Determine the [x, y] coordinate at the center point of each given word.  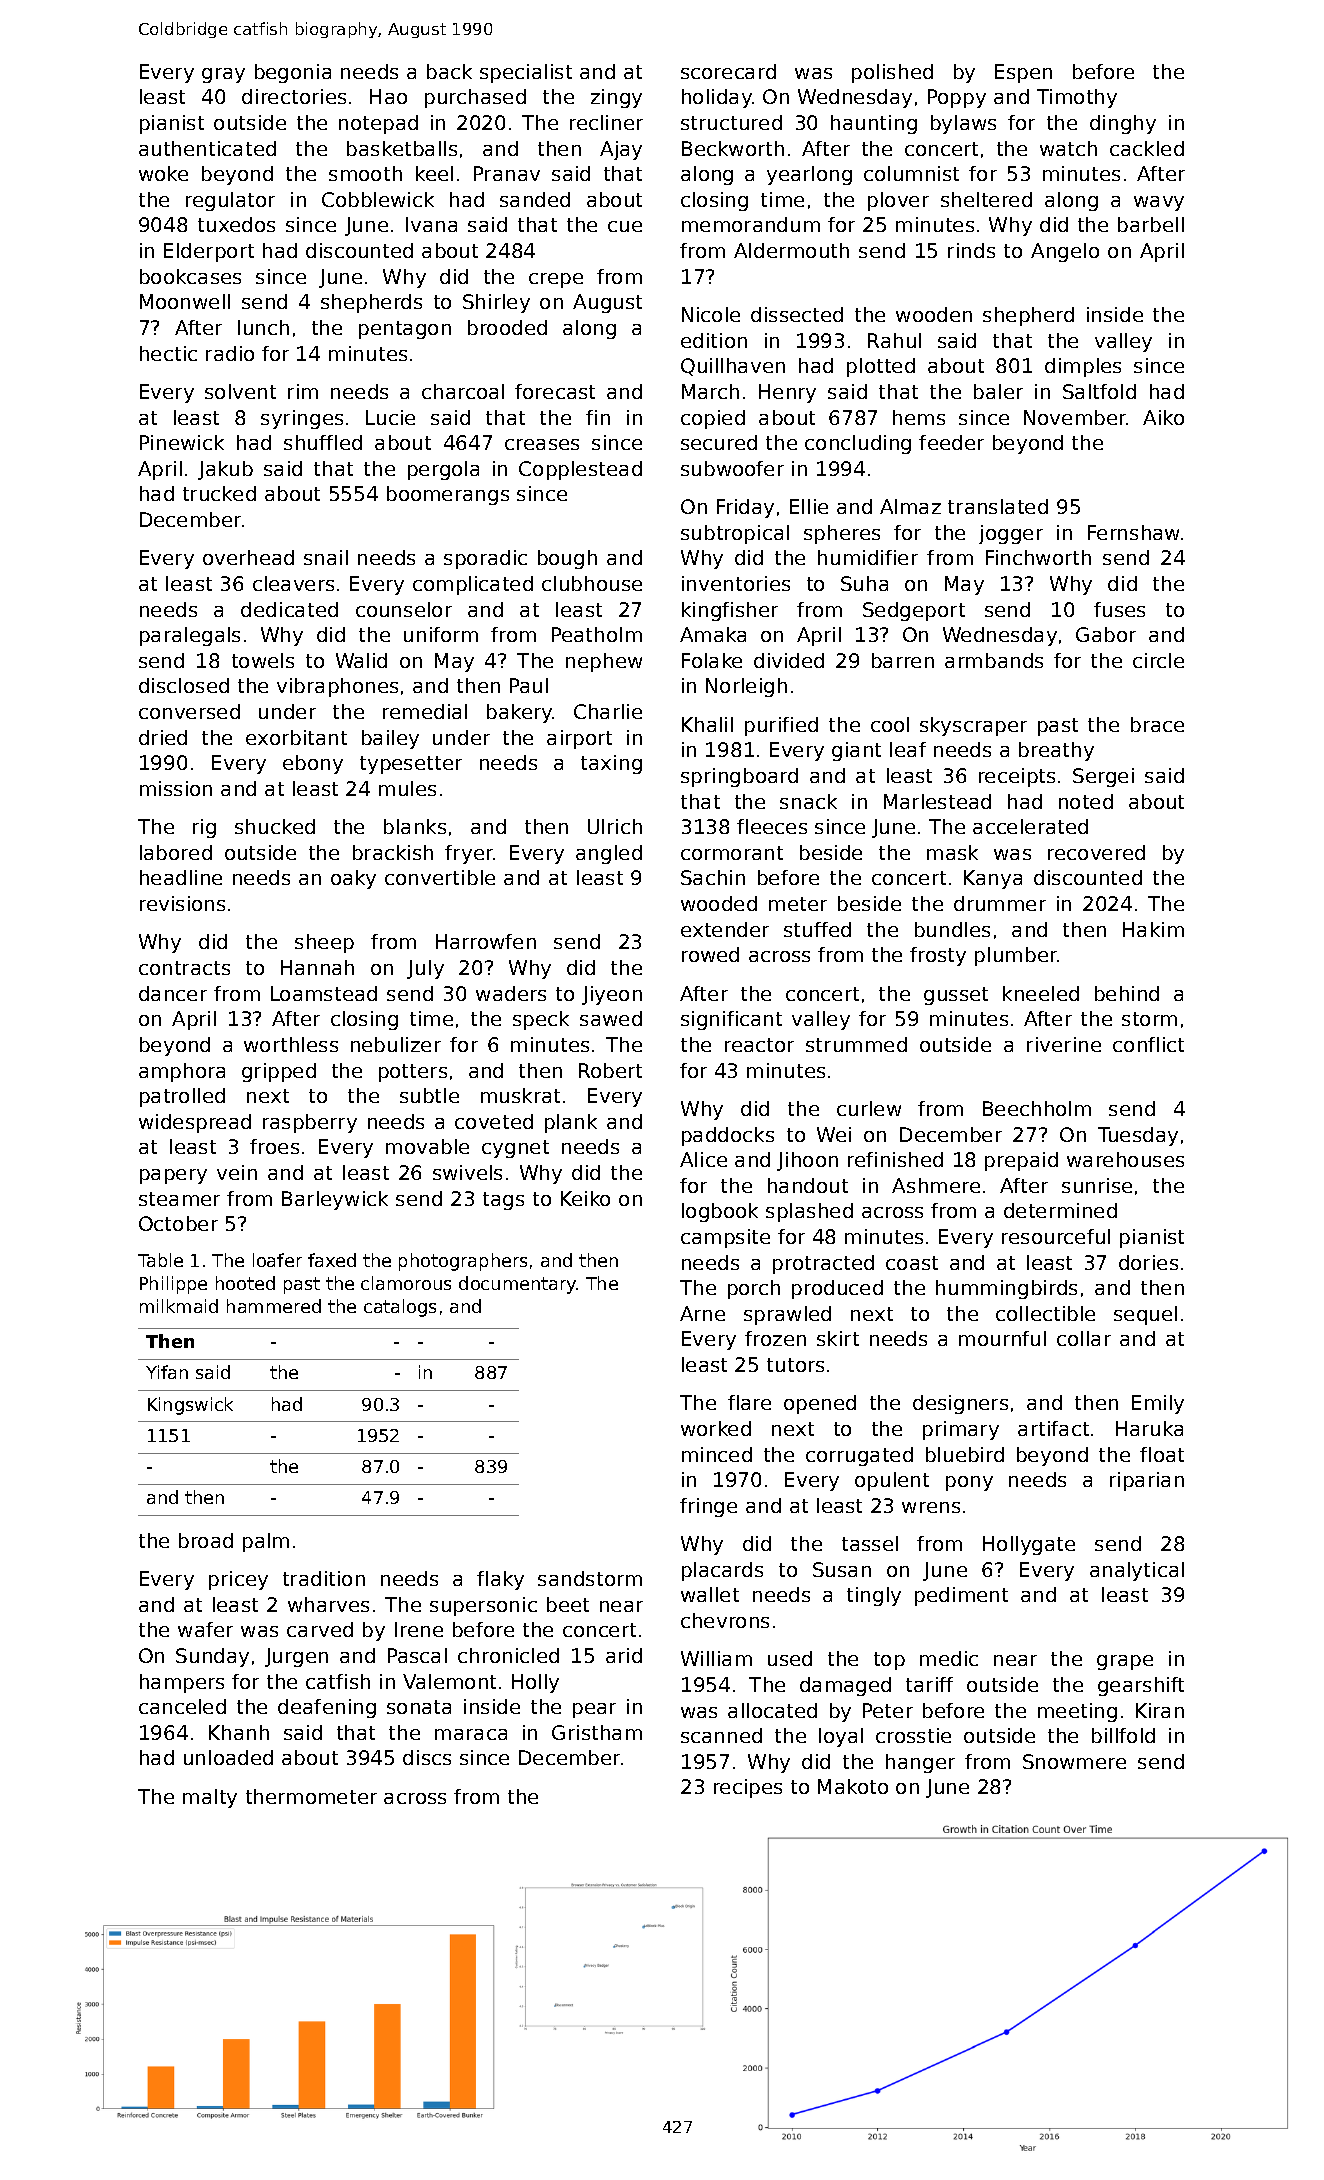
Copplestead [580, 470]
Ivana [431, 224]
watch [1068, 148]
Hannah [317, 967]
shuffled [323, 442]
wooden [934, 314]
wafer [205, 1629]
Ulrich [615, 826]
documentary [518, 1285]
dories [1148, 1262]
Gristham [597, 1732]
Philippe [173, 1285]
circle [1158, 660]
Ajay [621, 150]
